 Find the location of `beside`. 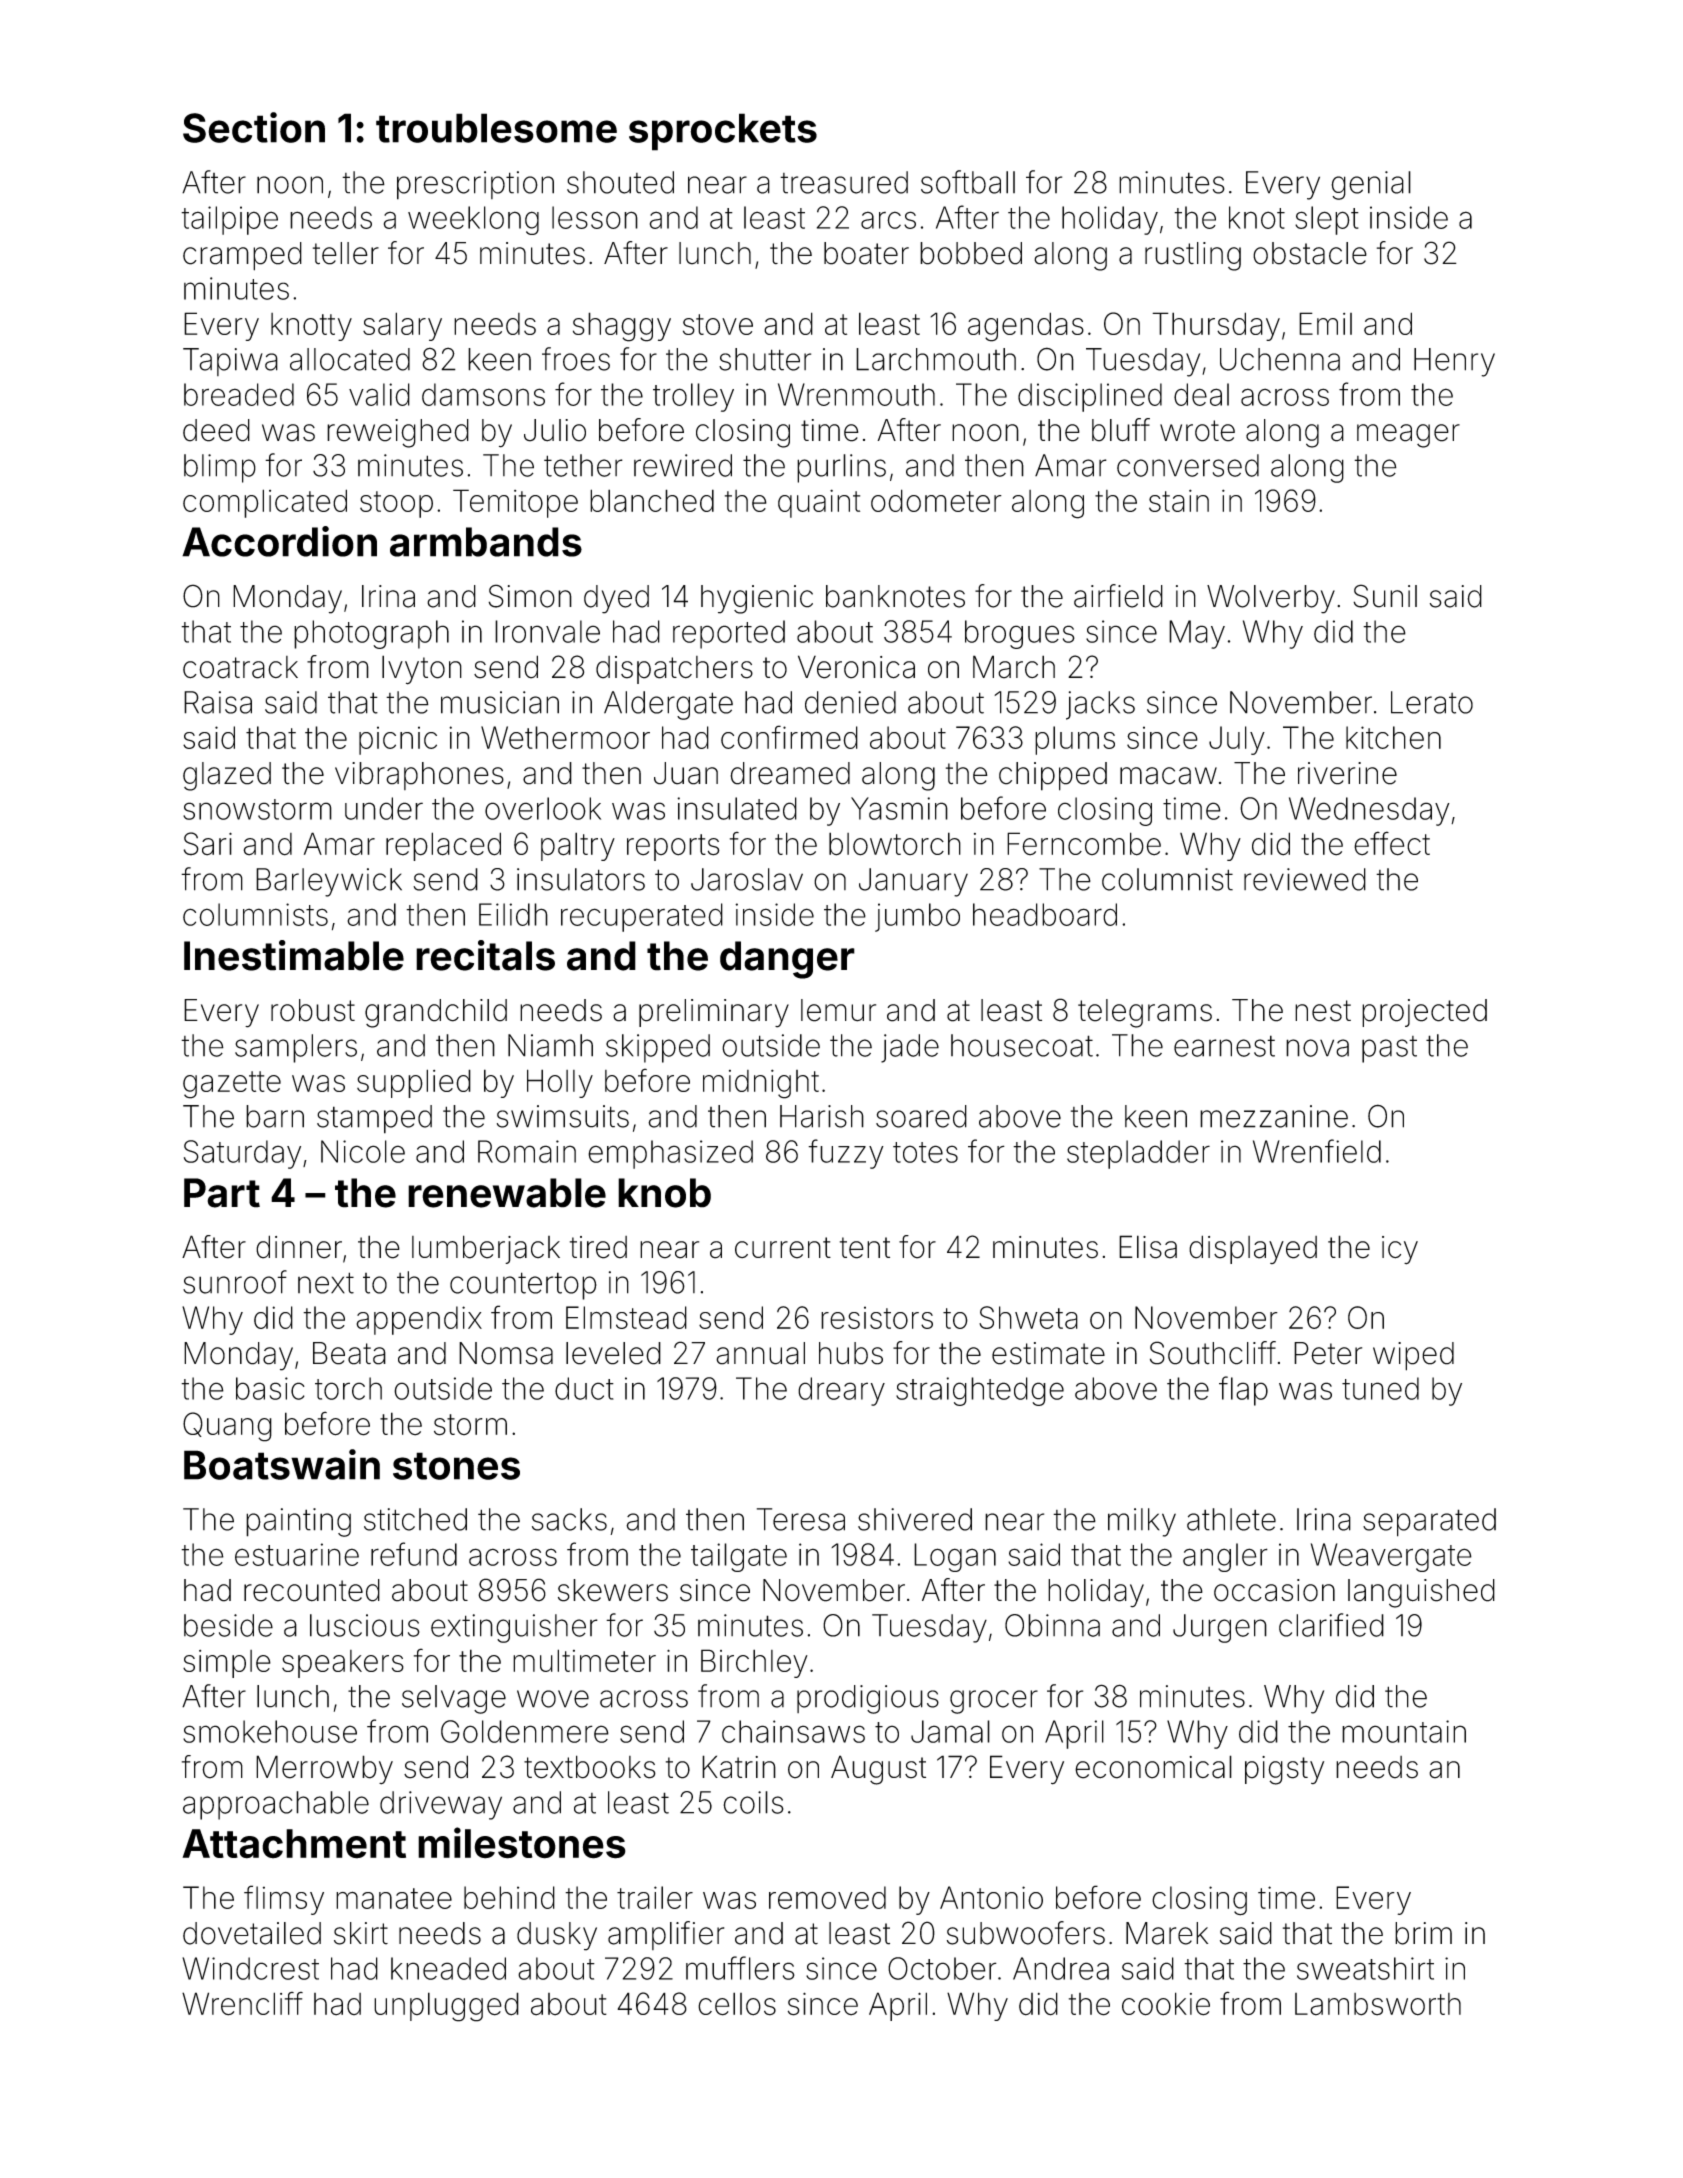

beside is located at coordinates (228, 1625).
